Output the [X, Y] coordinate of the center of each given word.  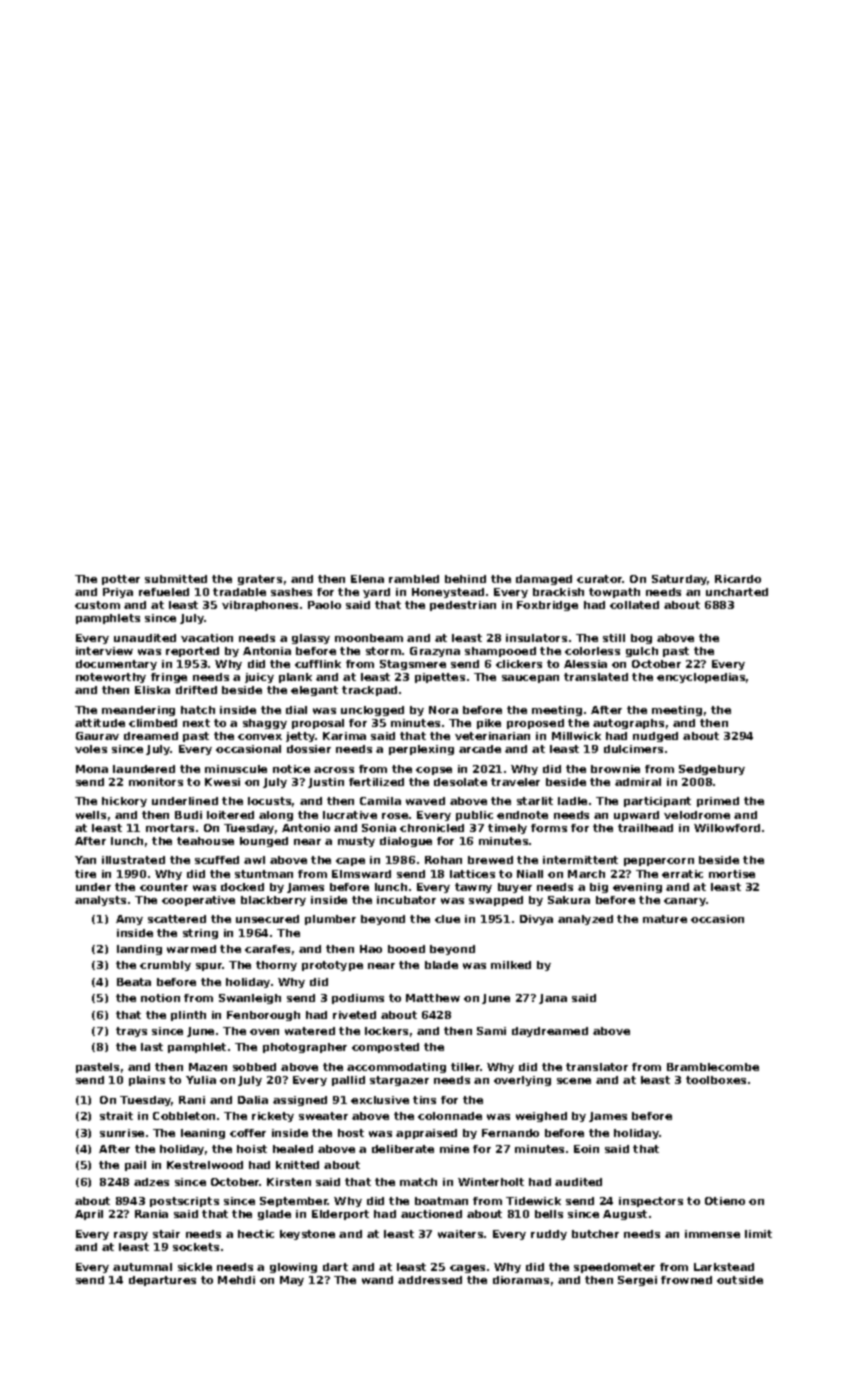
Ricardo [738, 579]
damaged [544, 580]
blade [441, 965]
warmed [191, 949]
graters [260, 580]
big [599, 888]
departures [162, 1281]
